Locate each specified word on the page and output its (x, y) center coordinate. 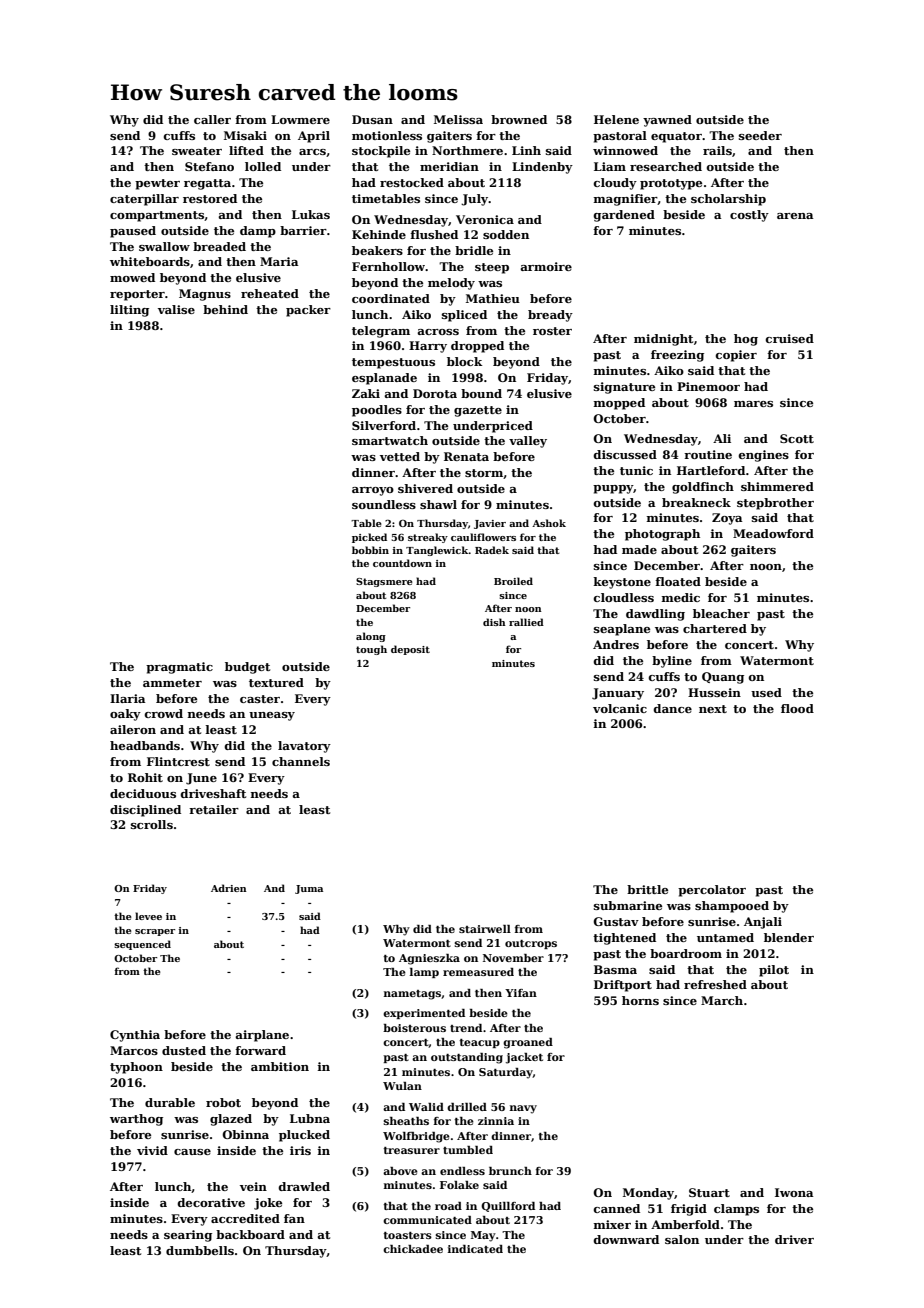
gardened (624, 216)
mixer (612, 1224)
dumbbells (200, 1250)
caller (212, 119)
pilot (774, 971)
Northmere (467, 150)
